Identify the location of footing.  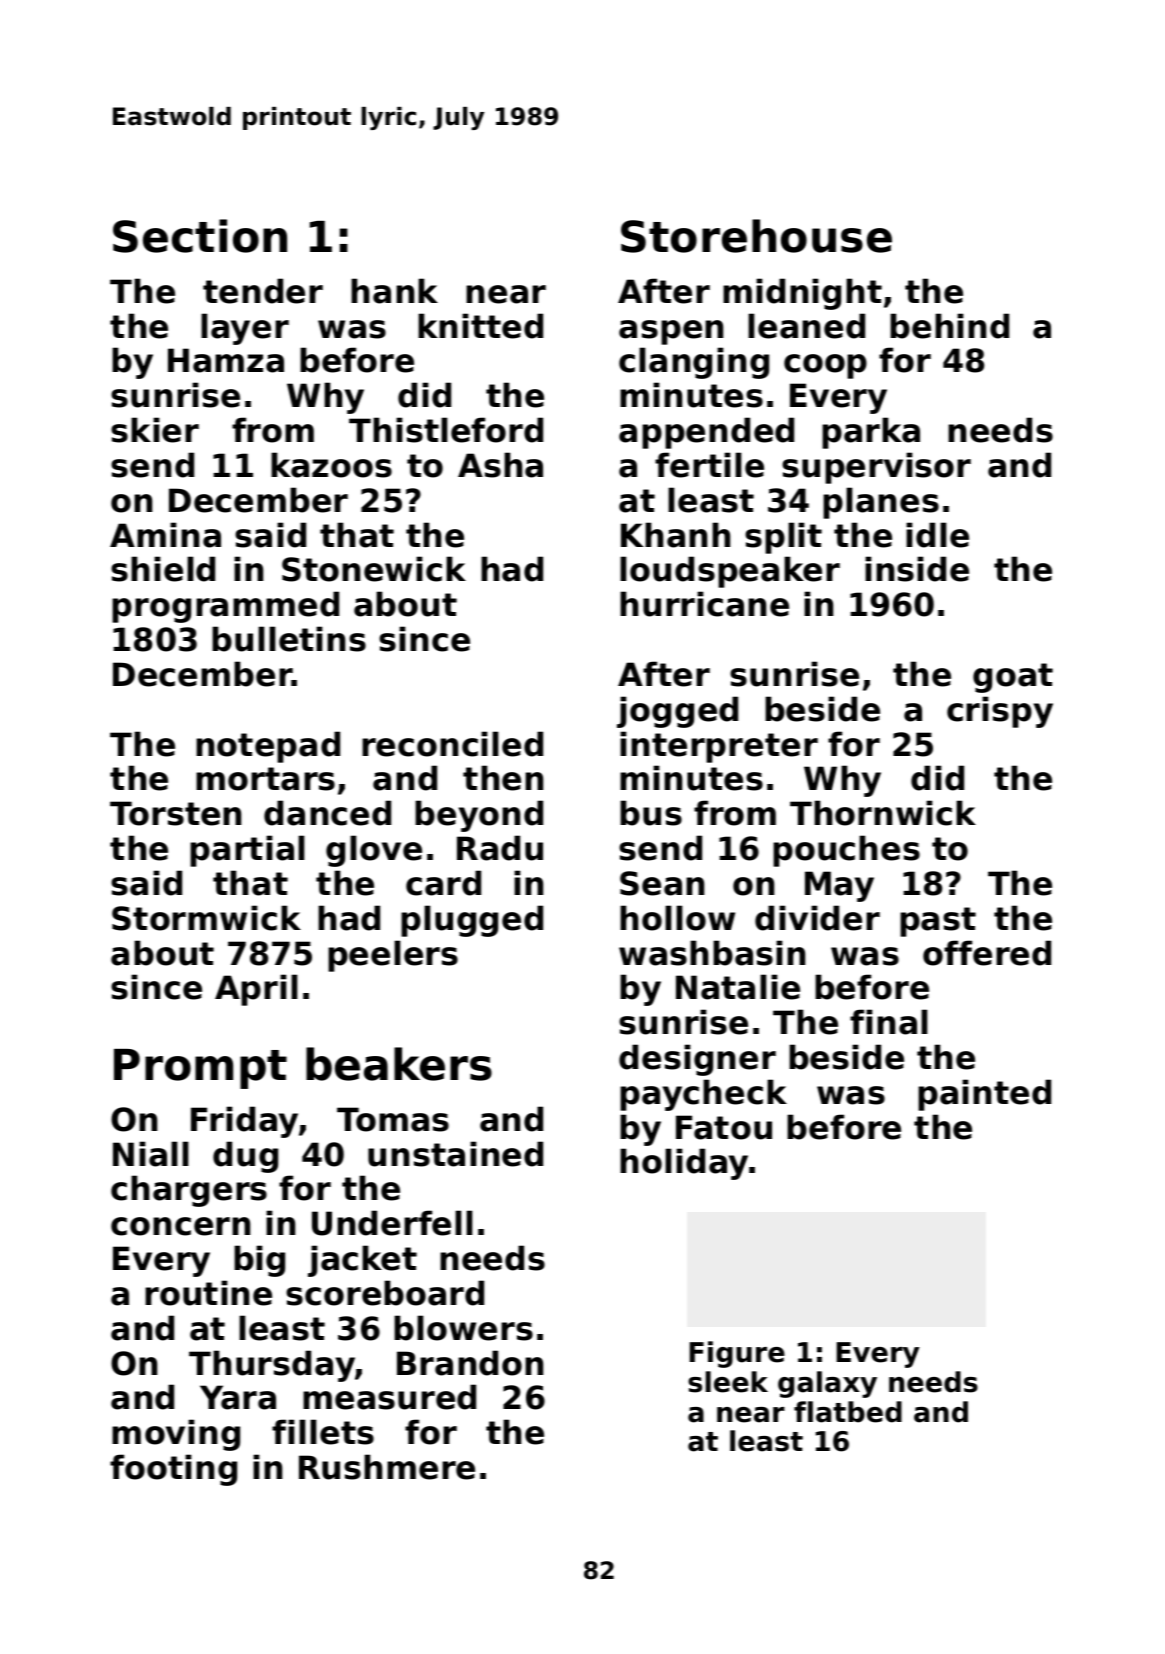
(173, 1470).
